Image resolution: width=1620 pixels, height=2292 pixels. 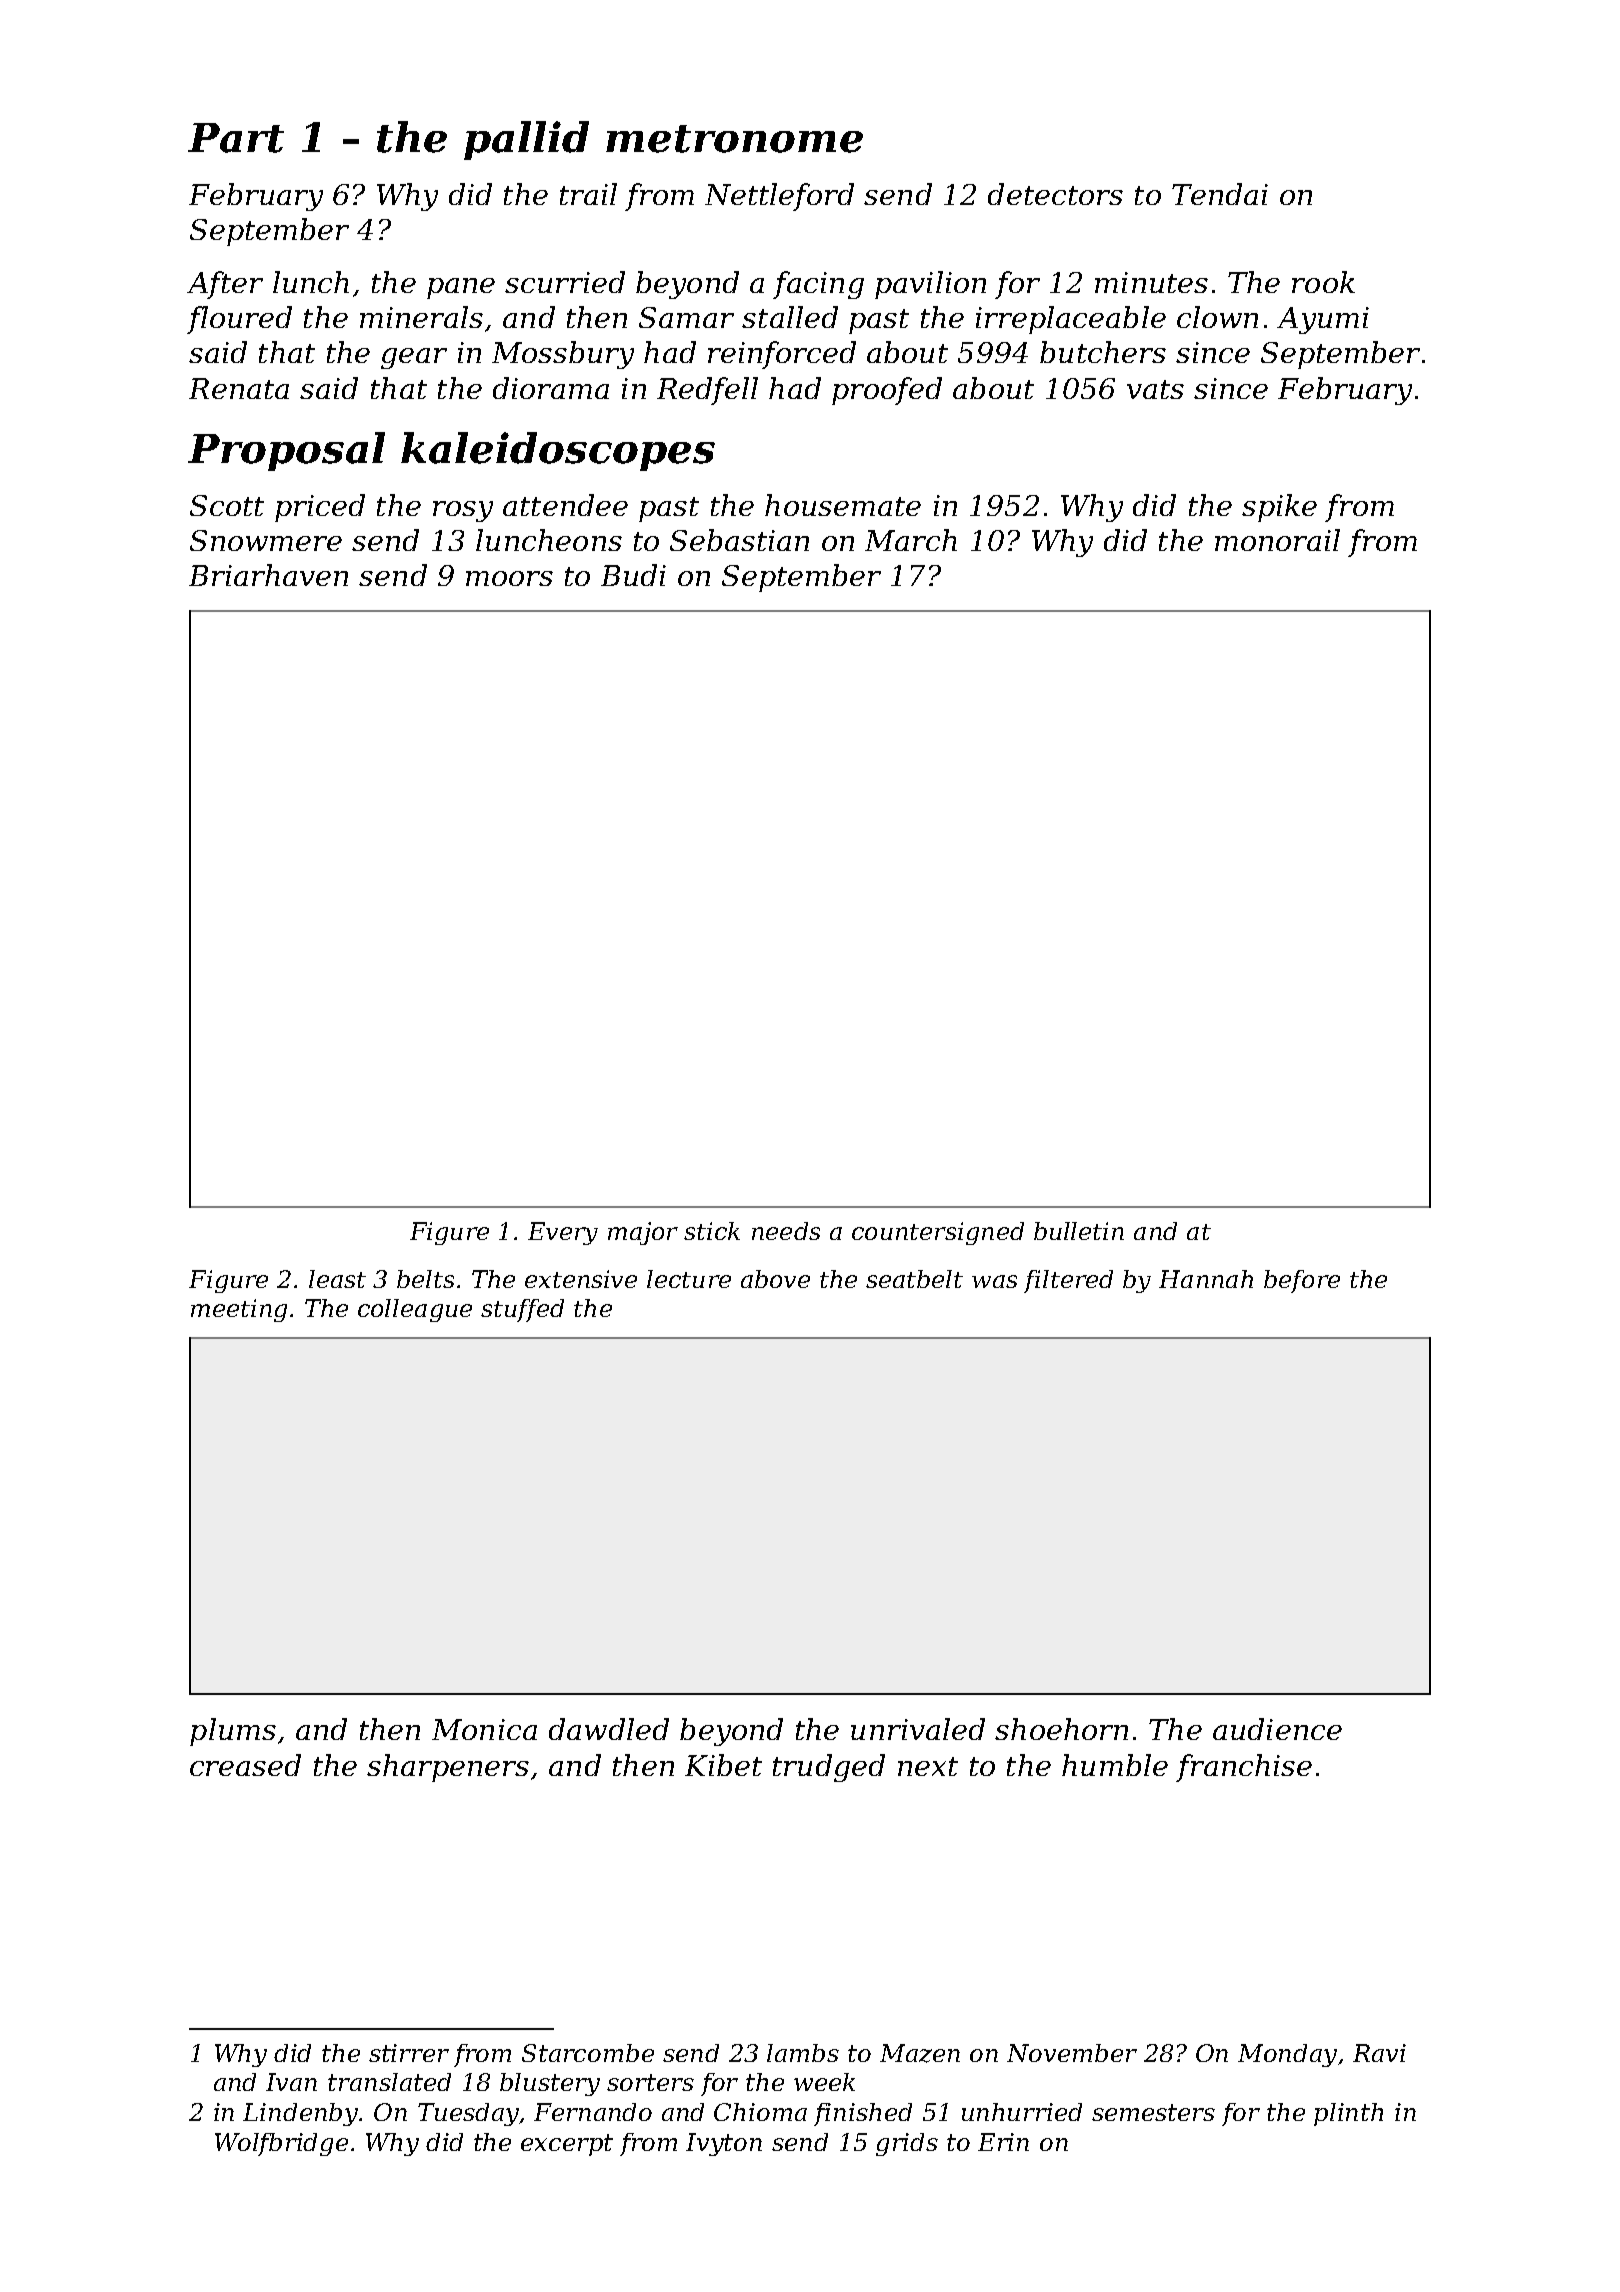 I want to click on metronome, so click(x=734, y=139).
